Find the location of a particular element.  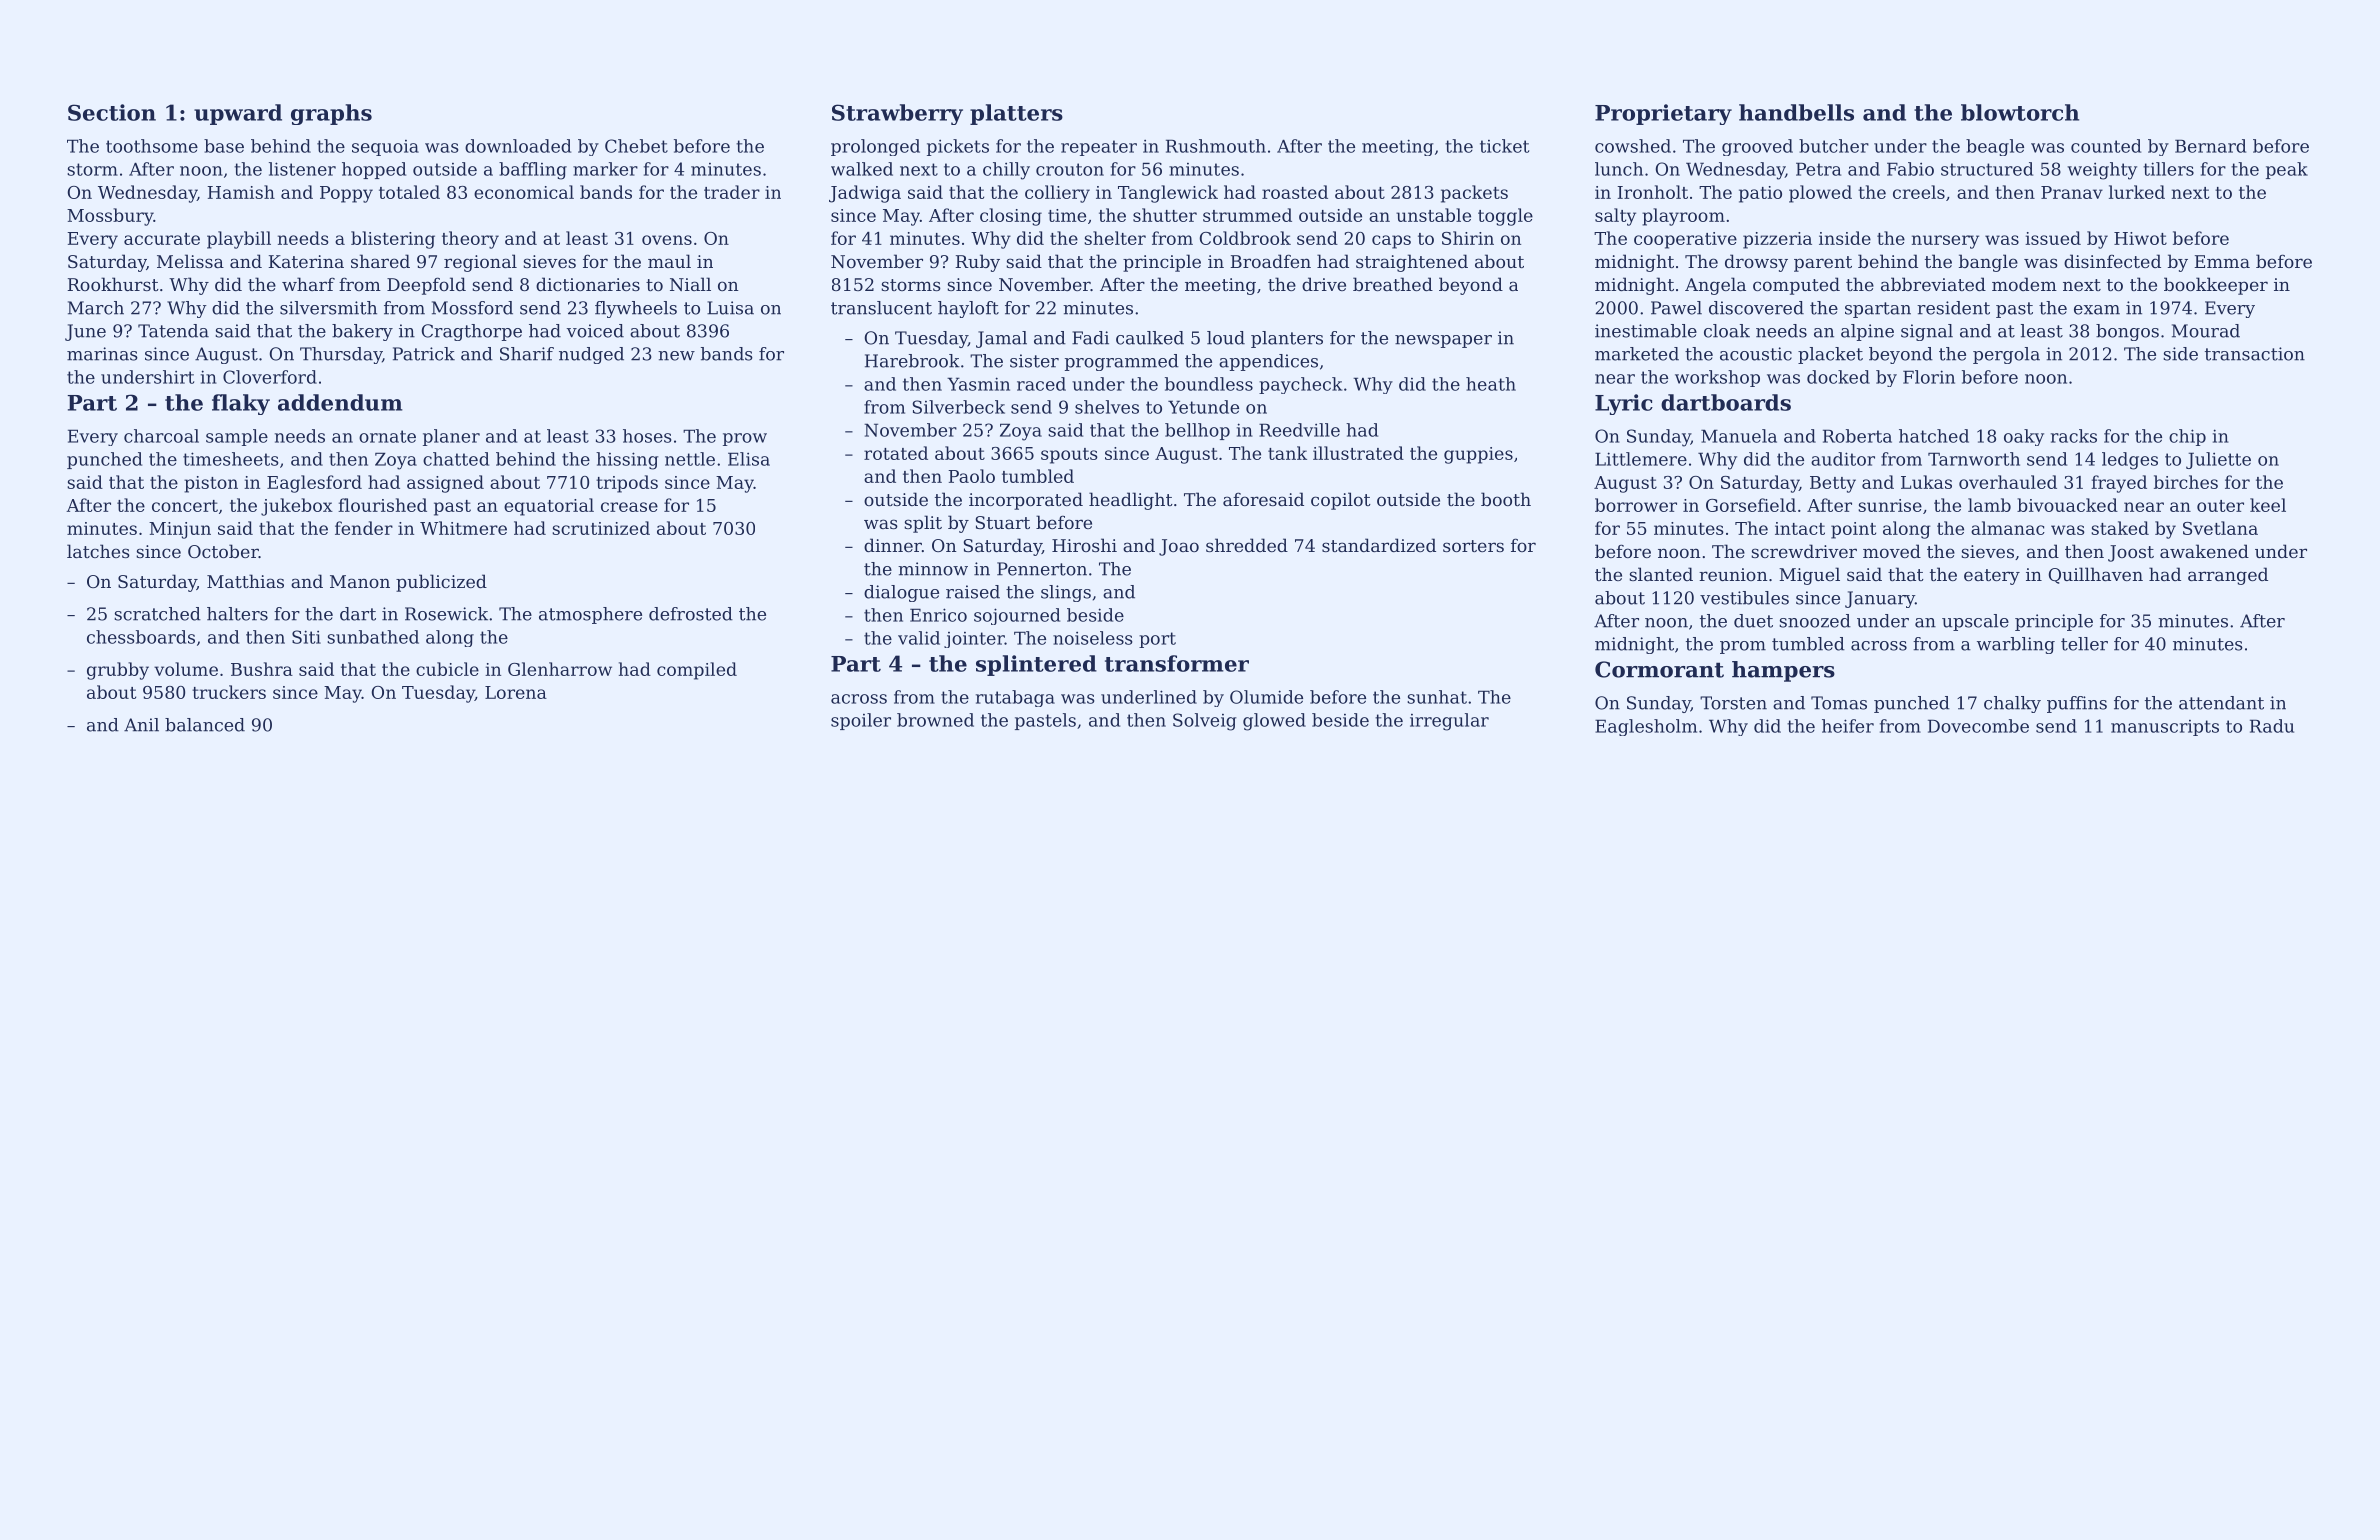

graphs is located at coordinates (331, 114).
